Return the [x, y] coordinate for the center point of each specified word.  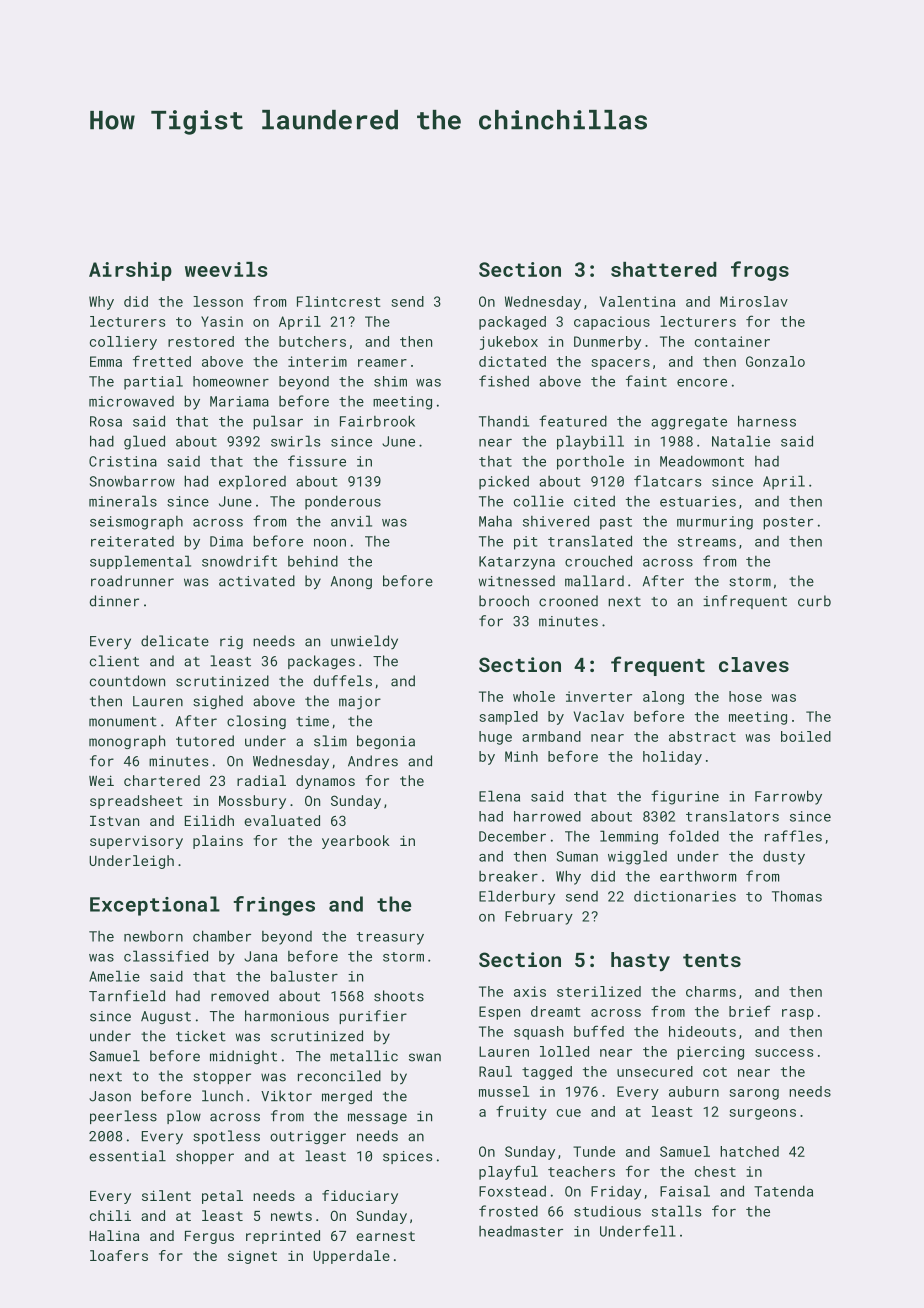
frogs [760, 271]
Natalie [741, 441]
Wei [101, 780]
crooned [568, 601]
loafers [119, 1255]
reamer [382, 363]
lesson [218, 301]
